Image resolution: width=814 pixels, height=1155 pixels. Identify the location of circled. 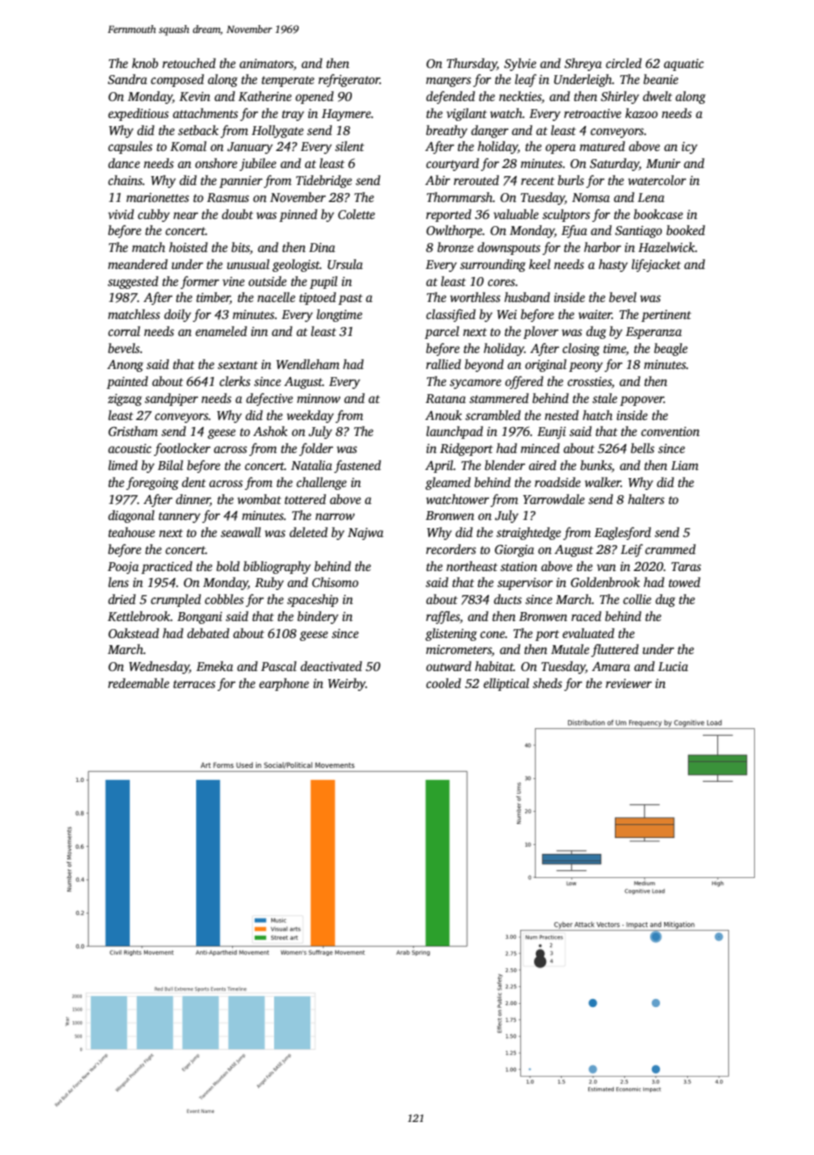
(624, 63).
